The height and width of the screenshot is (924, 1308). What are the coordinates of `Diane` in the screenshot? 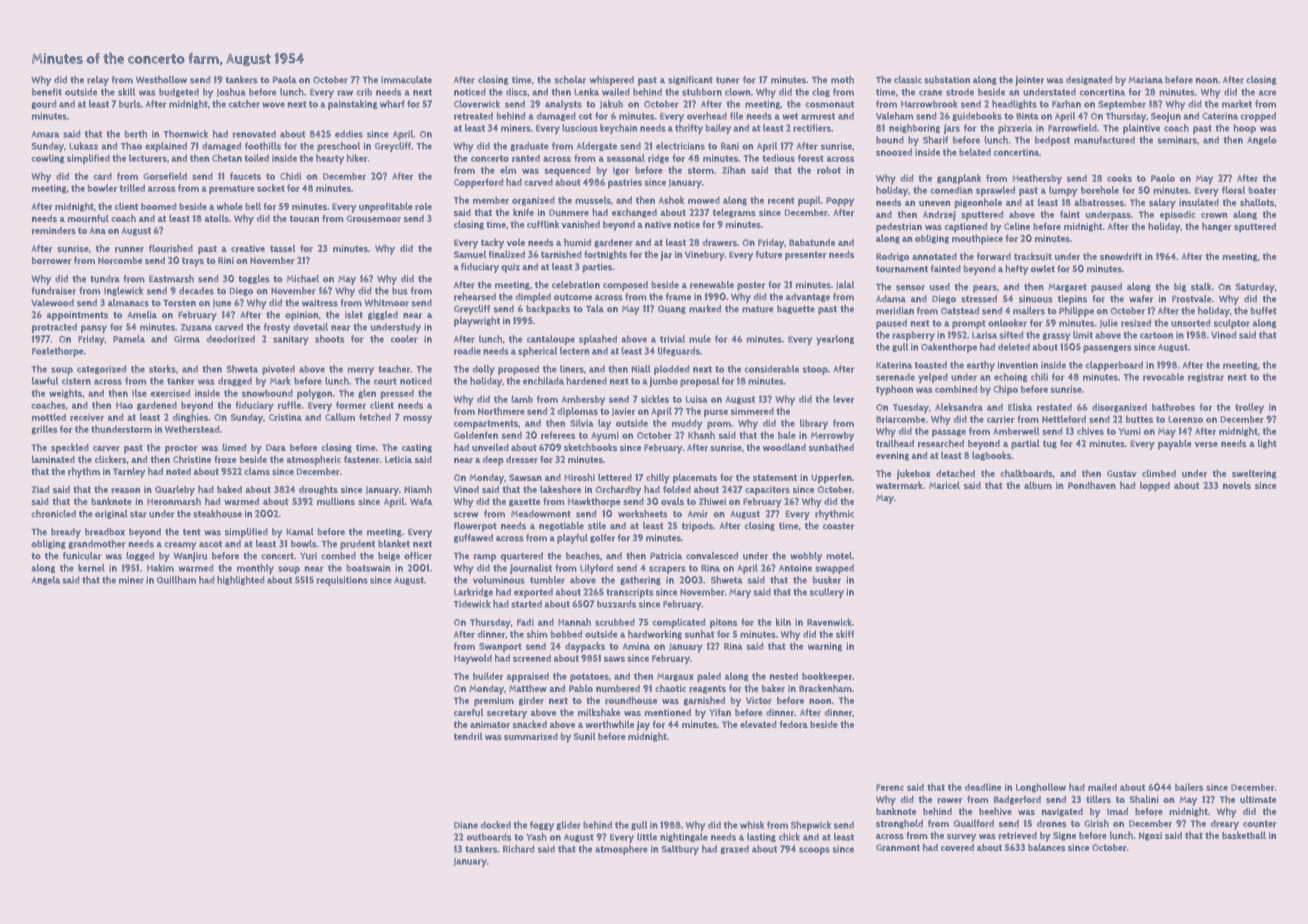 It's located at (466, 825).
